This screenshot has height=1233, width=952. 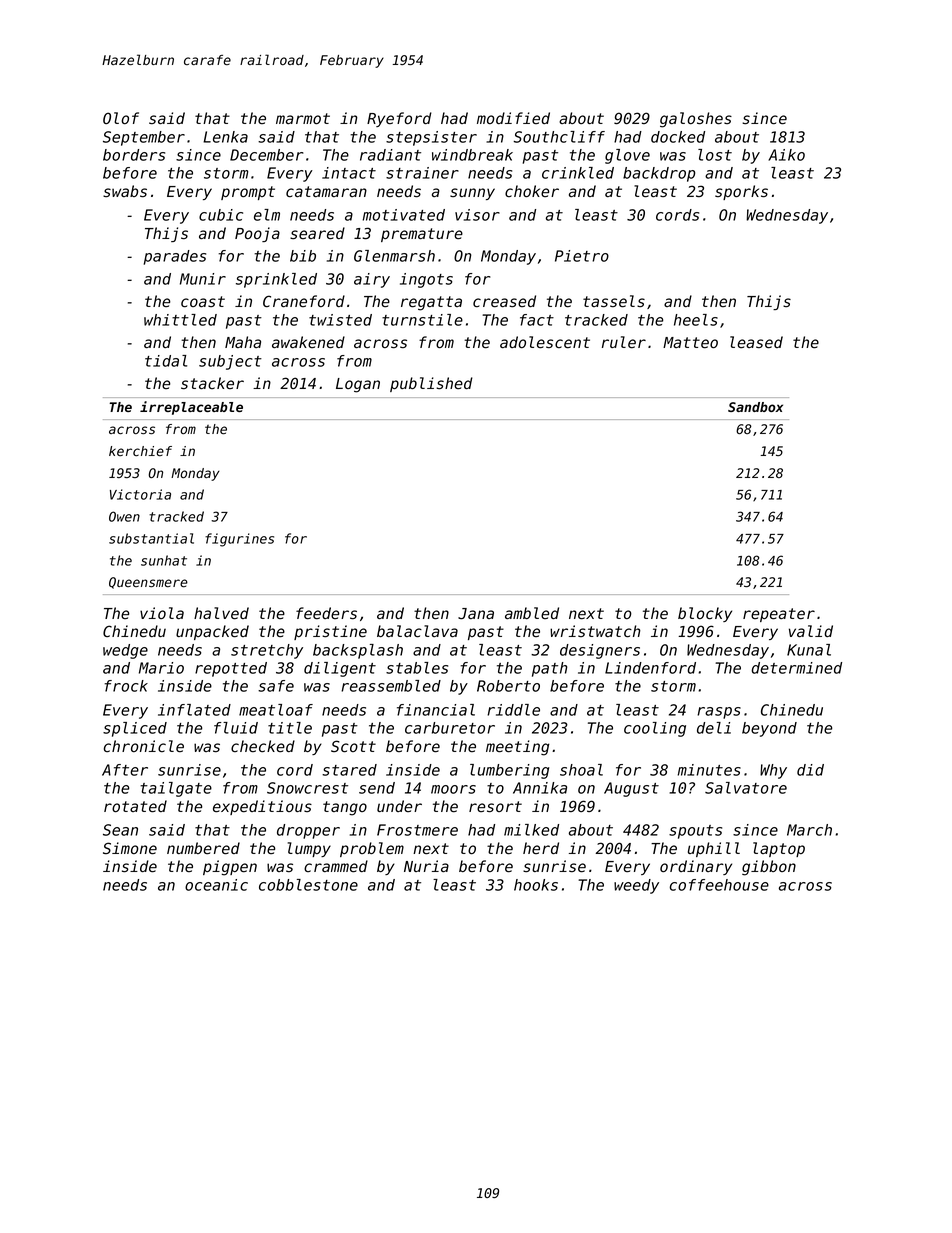 I want to click on hooks, so click(x=536, y=885).
